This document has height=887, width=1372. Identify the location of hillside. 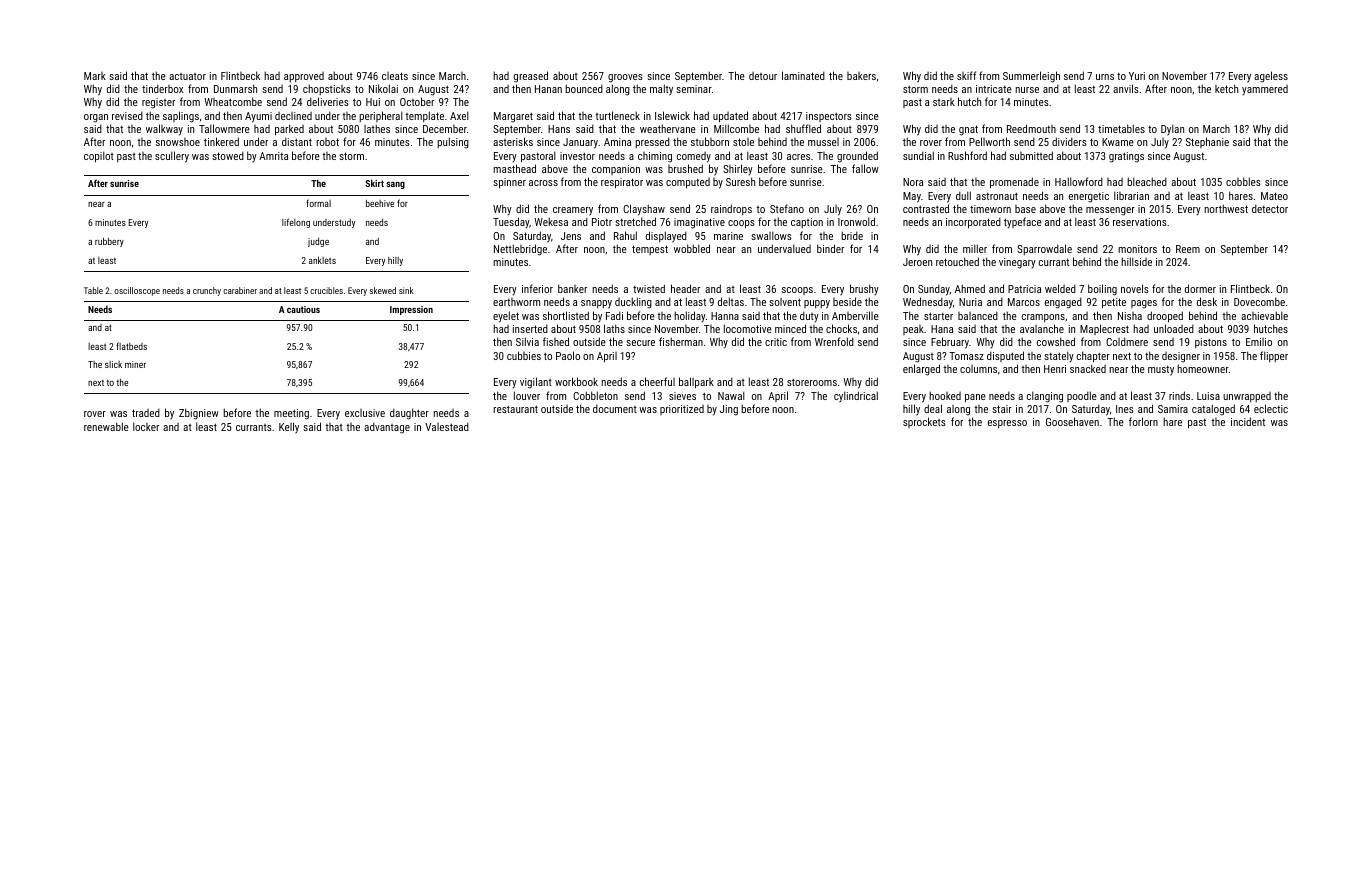
(1136, 261).
